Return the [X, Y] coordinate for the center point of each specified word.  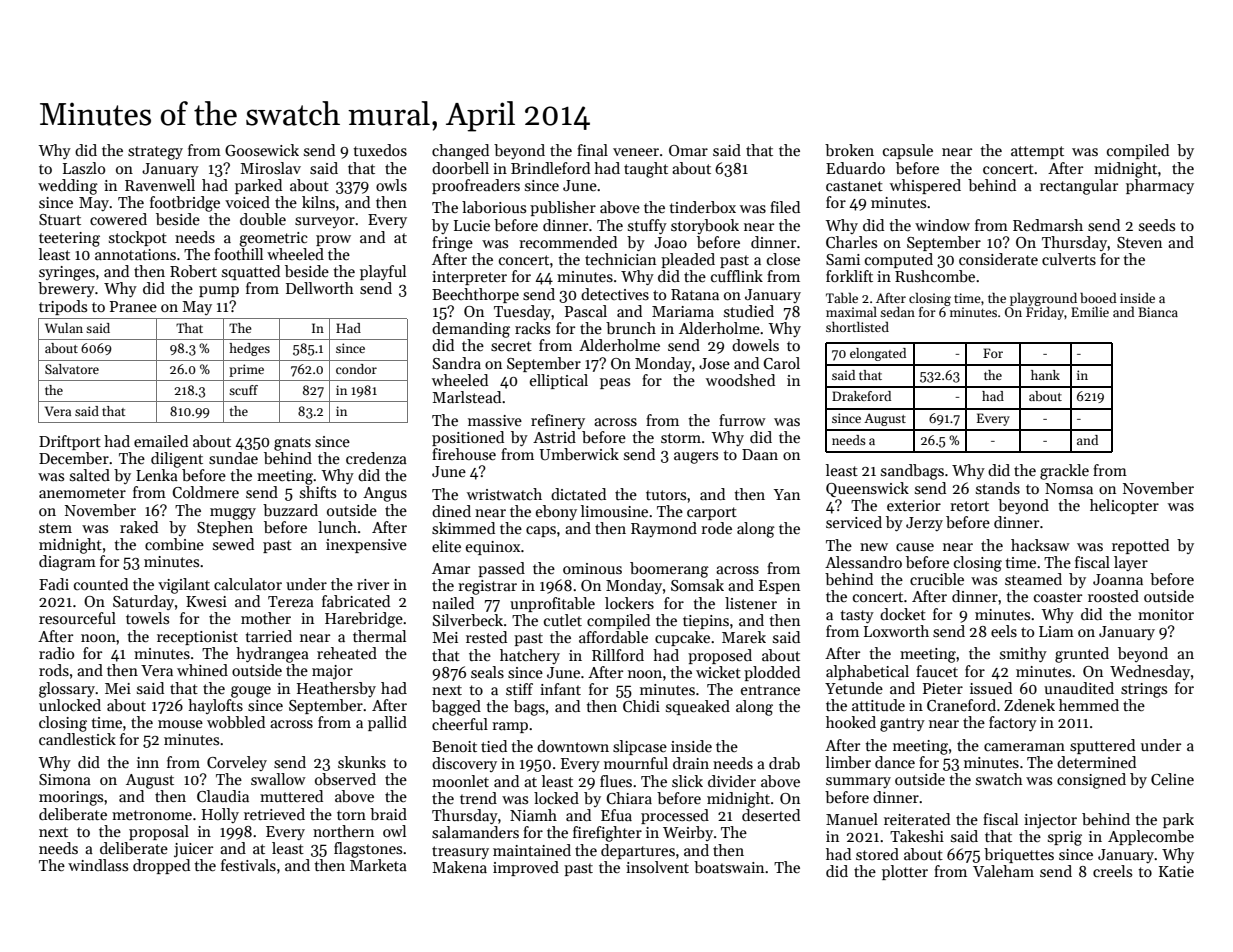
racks [532, 328]
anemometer [82, 493]
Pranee [133, 306]
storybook [705, 226]
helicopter [1124, 506]
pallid [387, 723]
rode [716, 528]
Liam [1056, 631]
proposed [720, 656]
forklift [849, 276]
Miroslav [270, 168]
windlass [98, 865]
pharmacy [1160, 186]
